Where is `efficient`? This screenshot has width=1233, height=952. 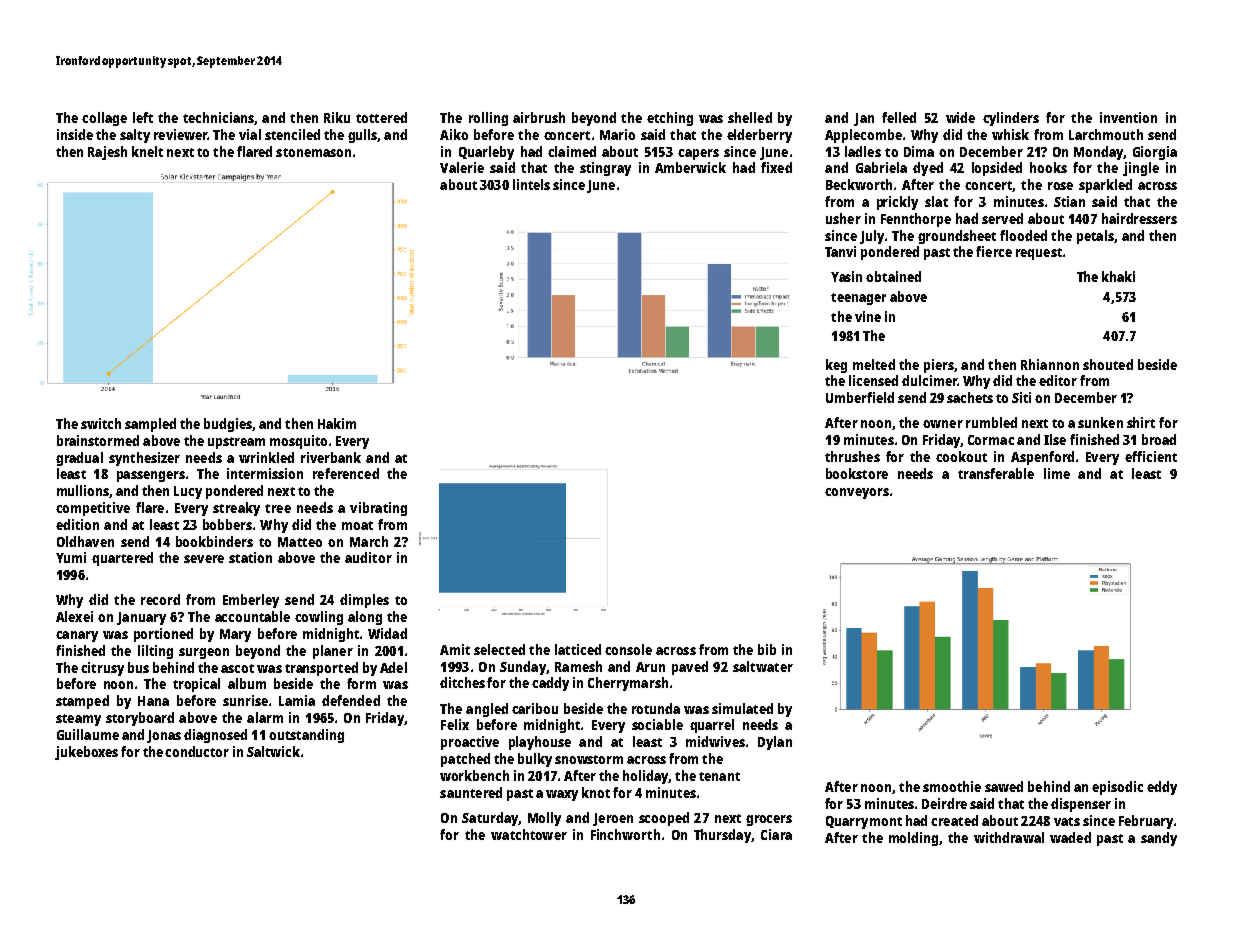 efficient is located at coordinates (1151, 456).
